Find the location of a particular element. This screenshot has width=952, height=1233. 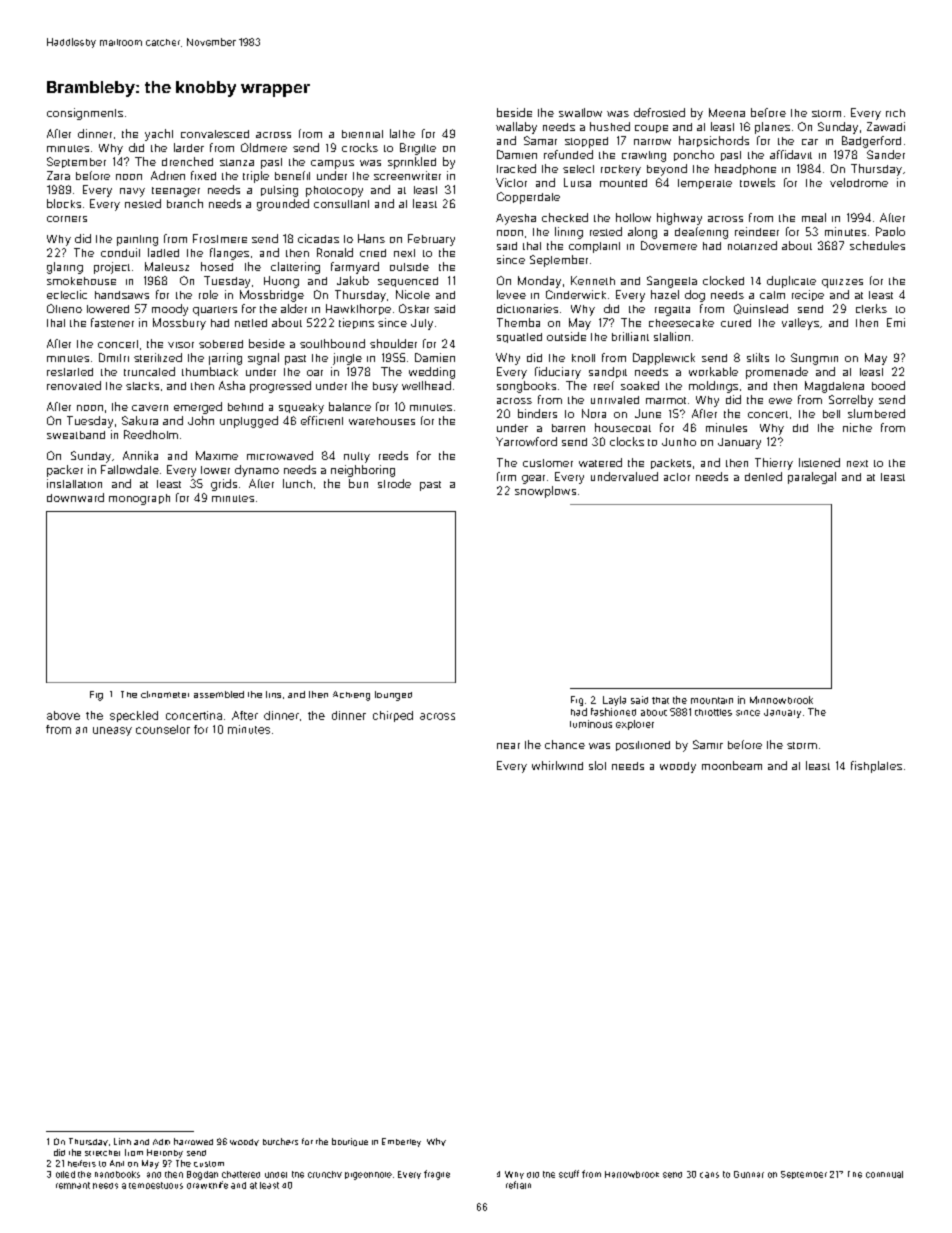

Minnowbrook is located at coordinates (781, 700).
